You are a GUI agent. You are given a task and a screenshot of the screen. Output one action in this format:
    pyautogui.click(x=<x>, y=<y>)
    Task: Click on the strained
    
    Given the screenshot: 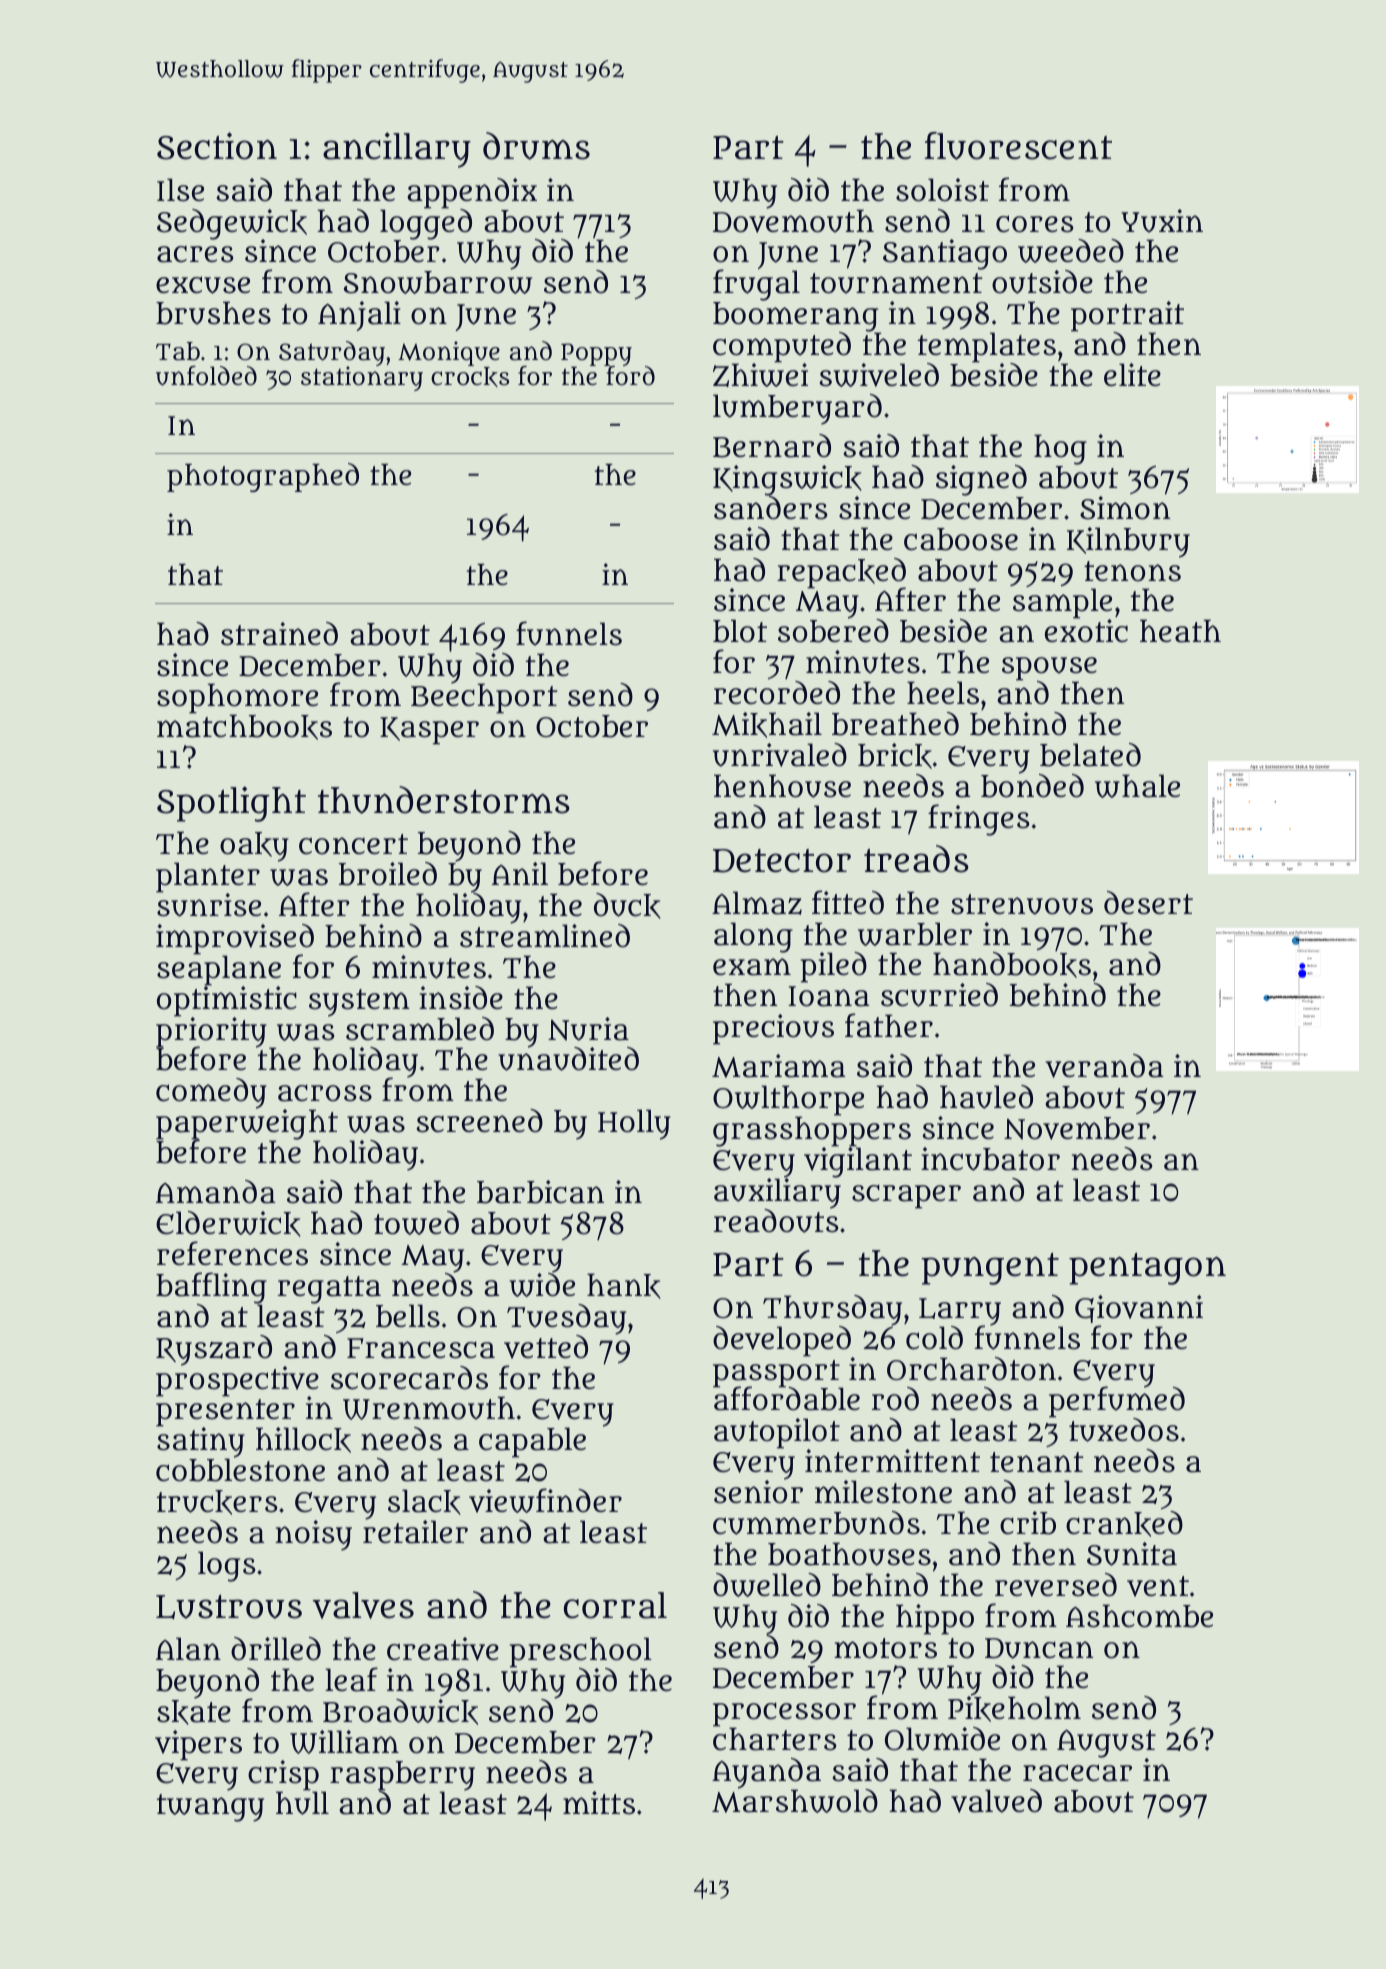 What is the action you would take?
    pyautogui.click(x=279, y=634)
